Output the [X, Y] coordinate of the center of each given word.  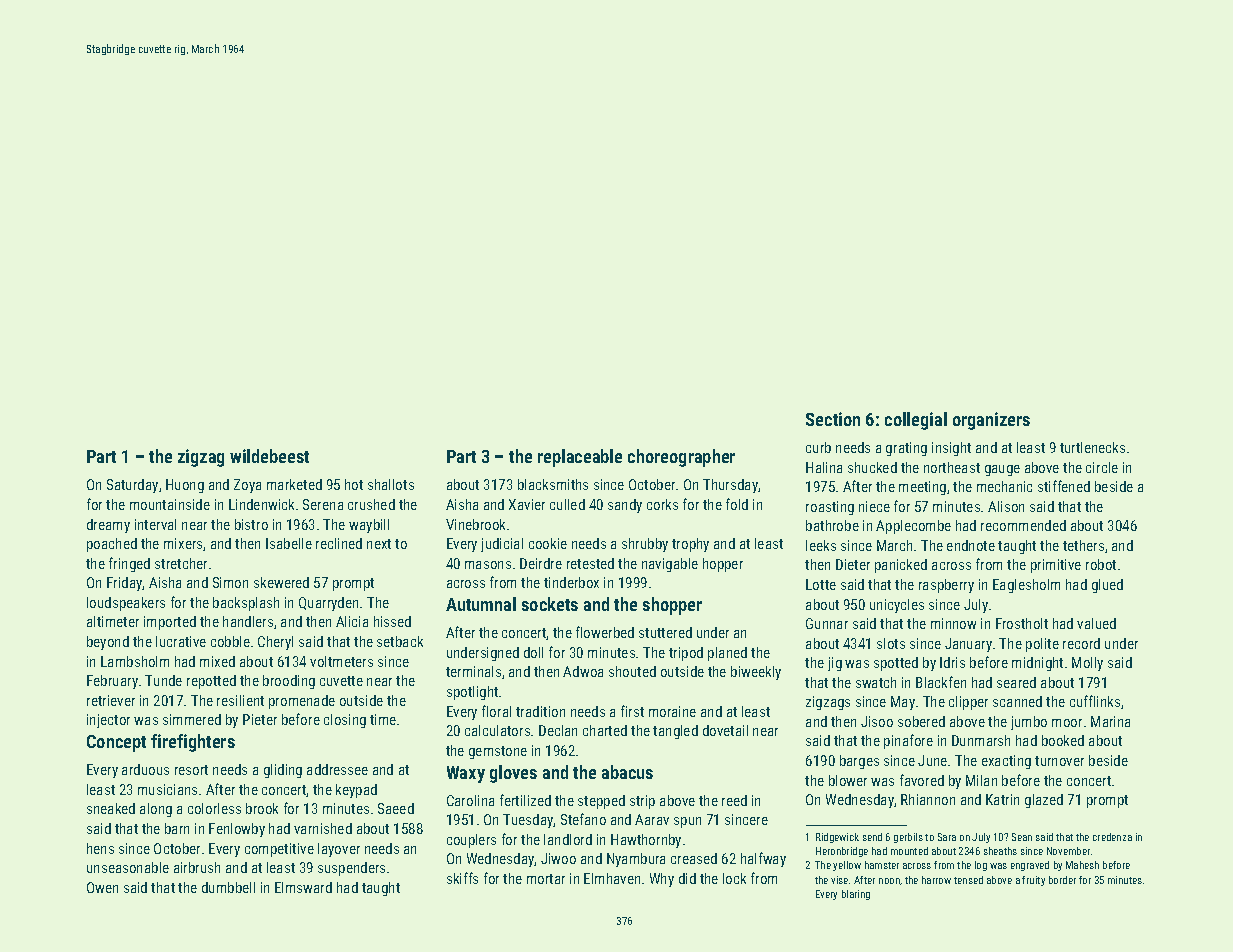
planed [727, 654]
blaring [856, 895]
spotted [896, 664]
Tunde [163, 680]
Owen [102, 887]
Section [833, 419]
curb [818, 447]
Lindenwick [261, 504]
